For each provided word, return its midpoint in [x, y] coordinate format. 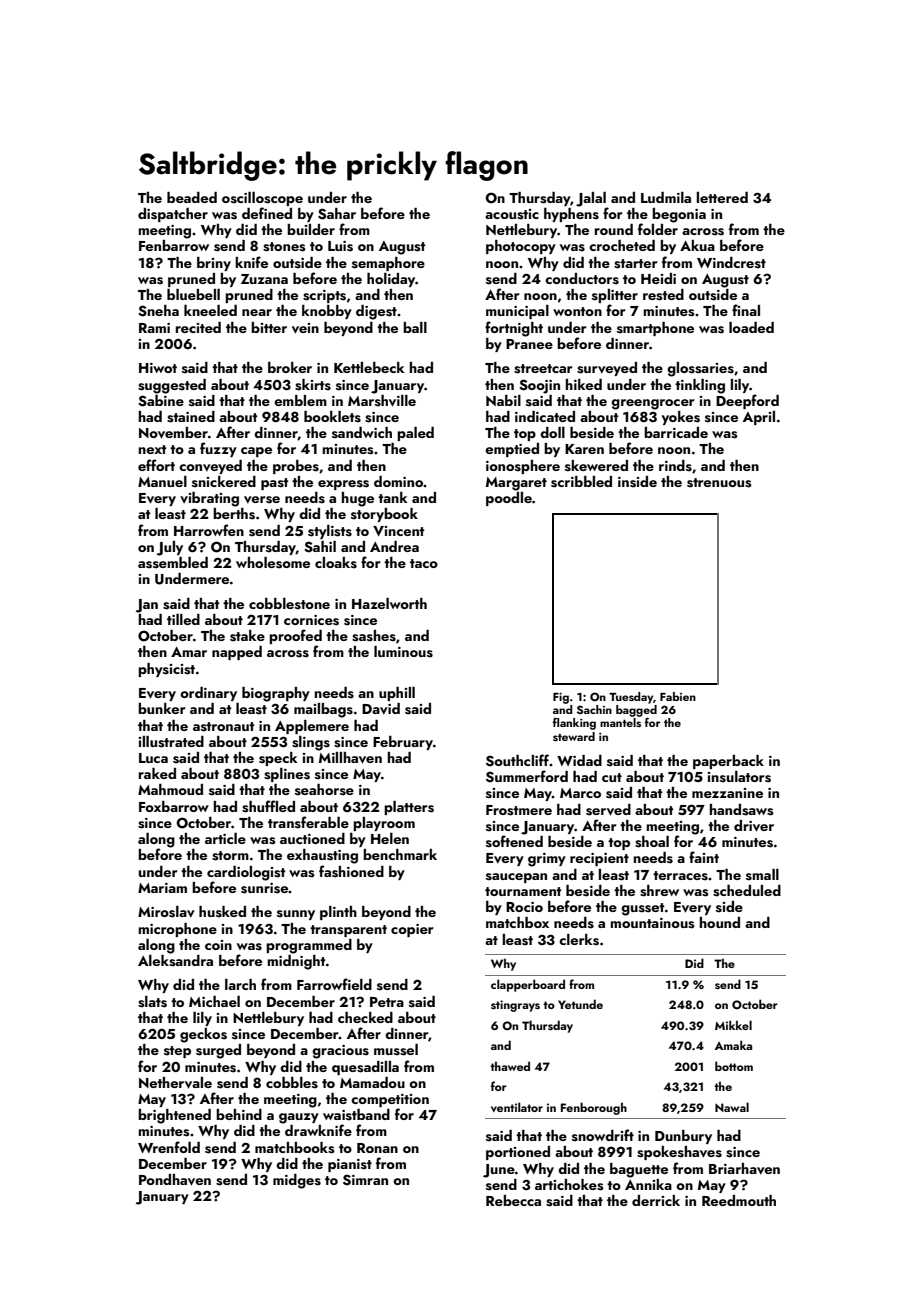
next [153, 449]
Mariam [162, 888]
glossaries [700, 369]
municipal [517, 312]
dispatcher [173, 215]
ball [415, 327]
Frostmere [519, 810]
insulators [739, 777]
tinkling [700, 386]
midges [297, 1181]
